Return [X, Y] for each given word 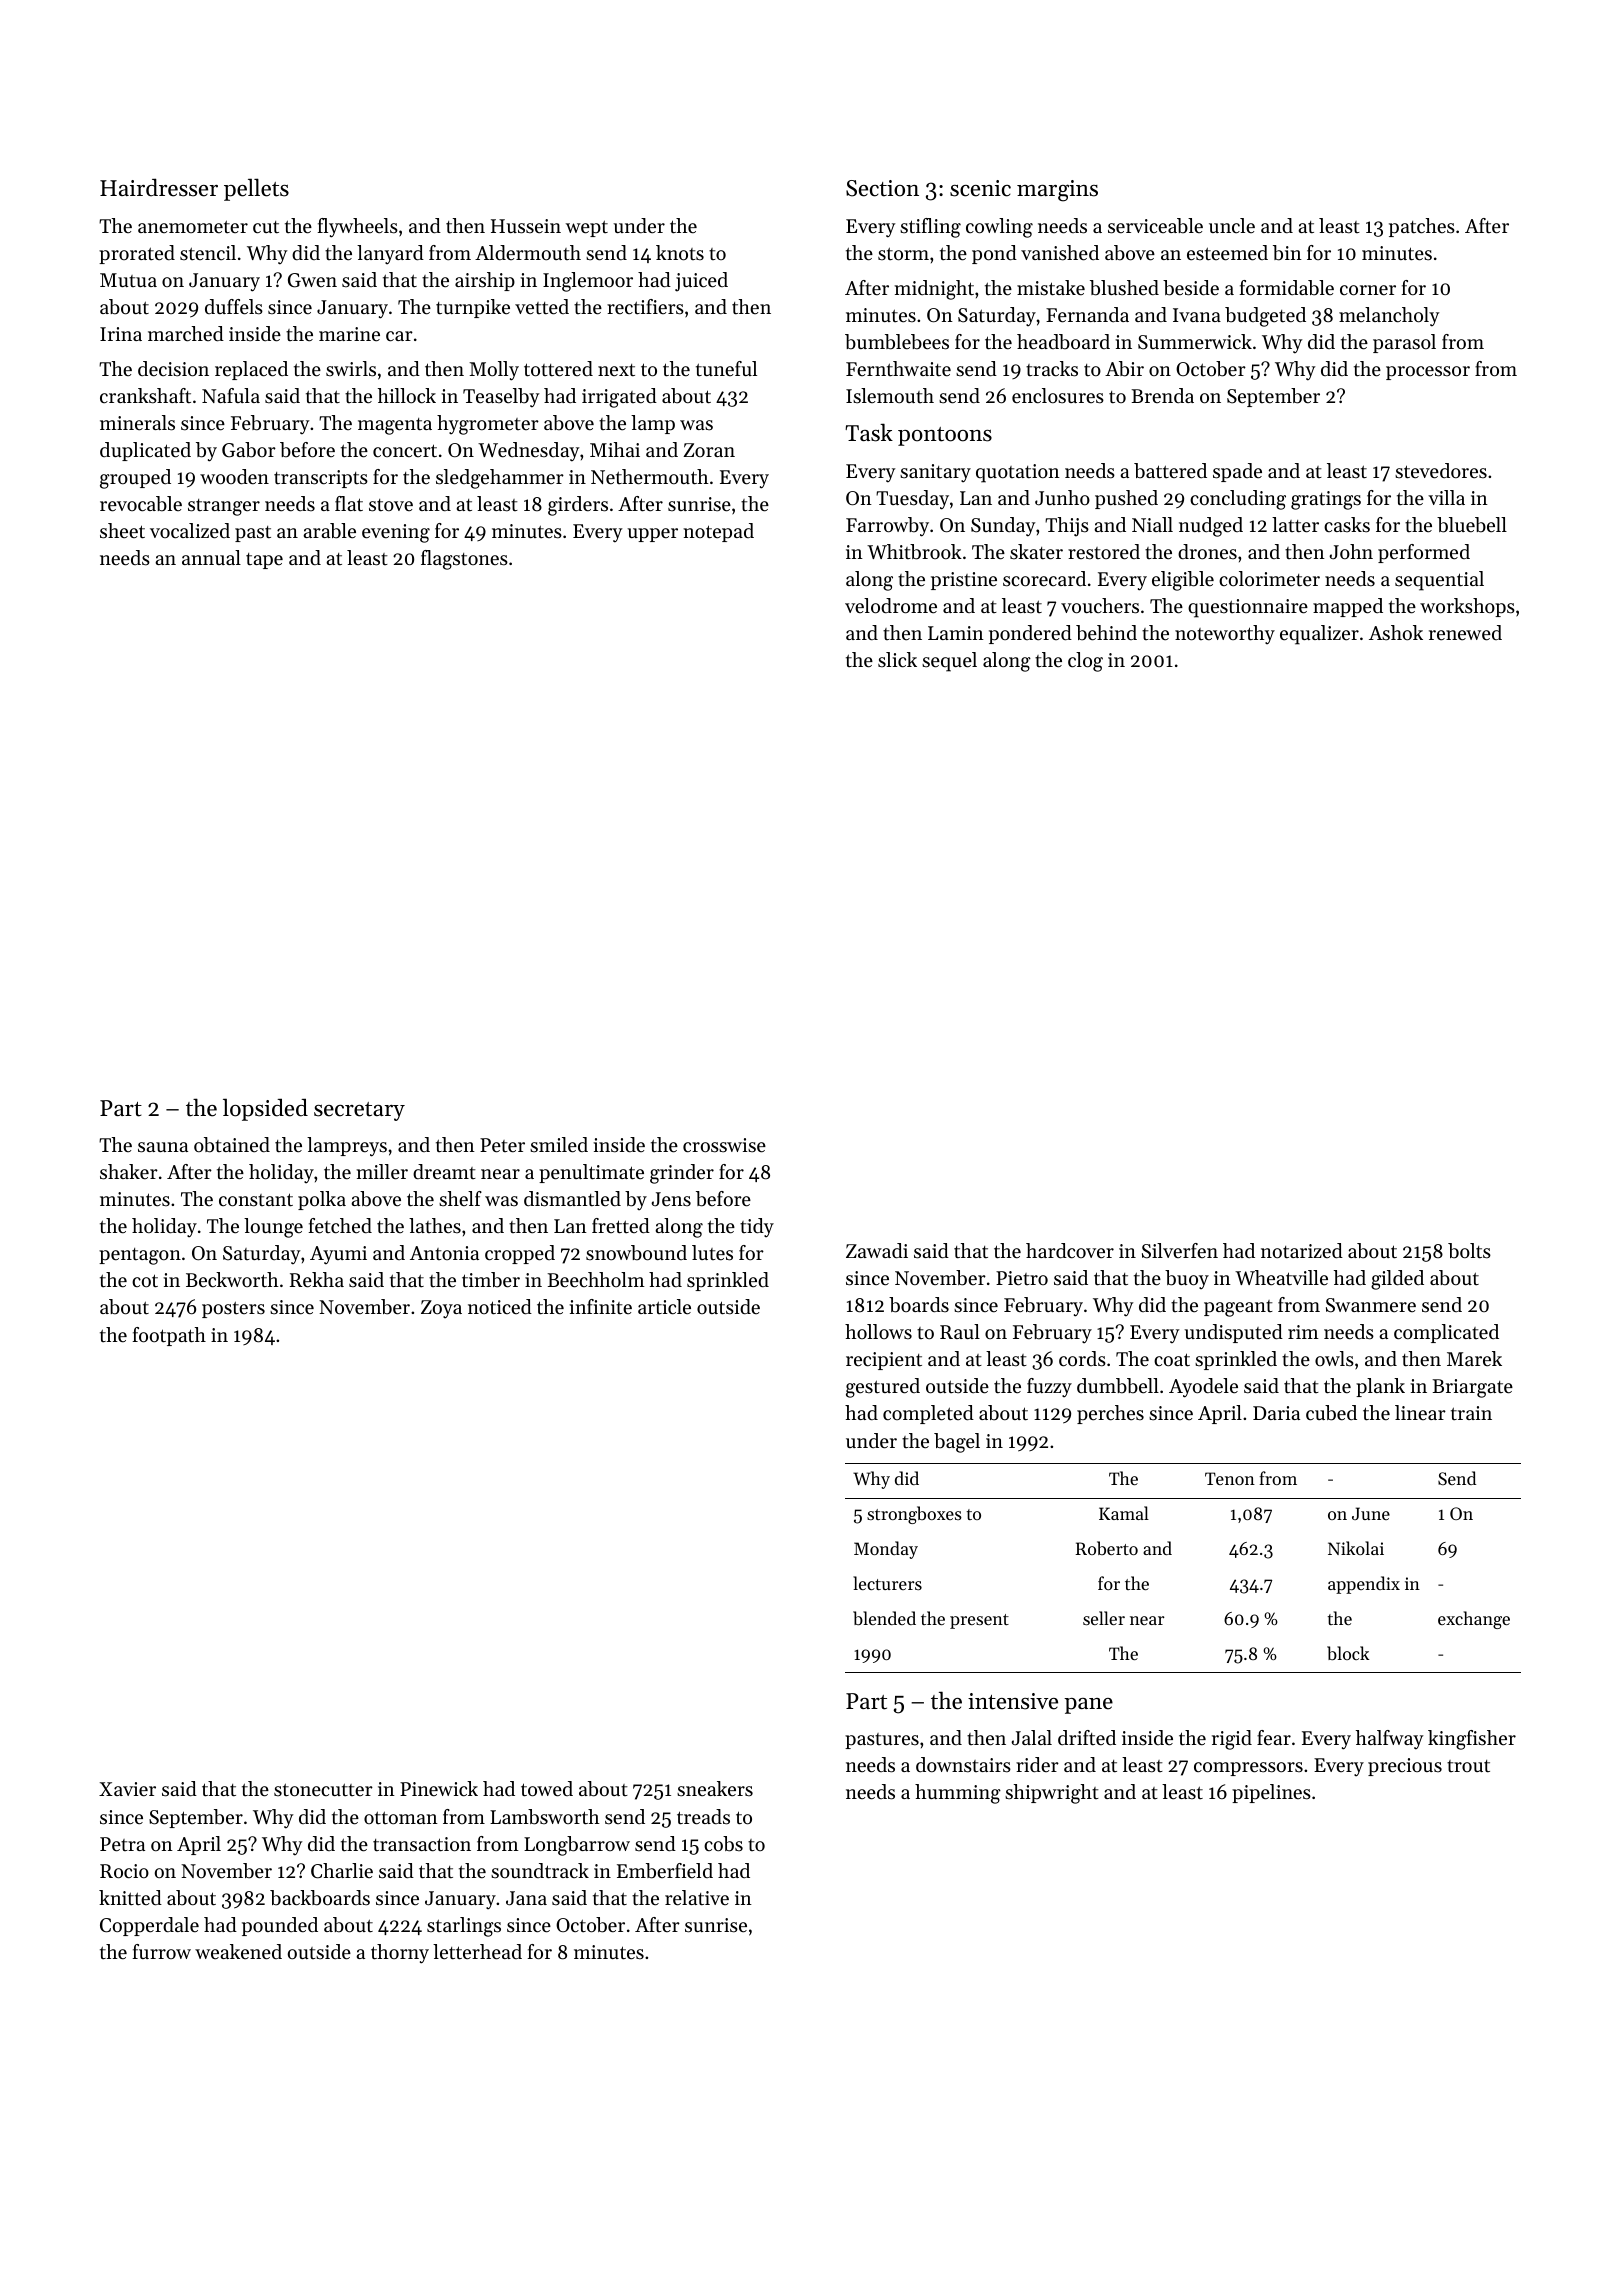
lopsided [265, 1109]
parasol [1404, 343]
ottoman [401, 1818]
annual [211, 557]
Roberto [1106, 1548]
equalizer [1319, 635]
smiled [559, 1145]
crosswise [724, 1145]
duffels [234, 307]
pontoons [945, 436]
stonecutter [323, 1790]
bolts [1469, 1251]
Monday [886, 1550]
